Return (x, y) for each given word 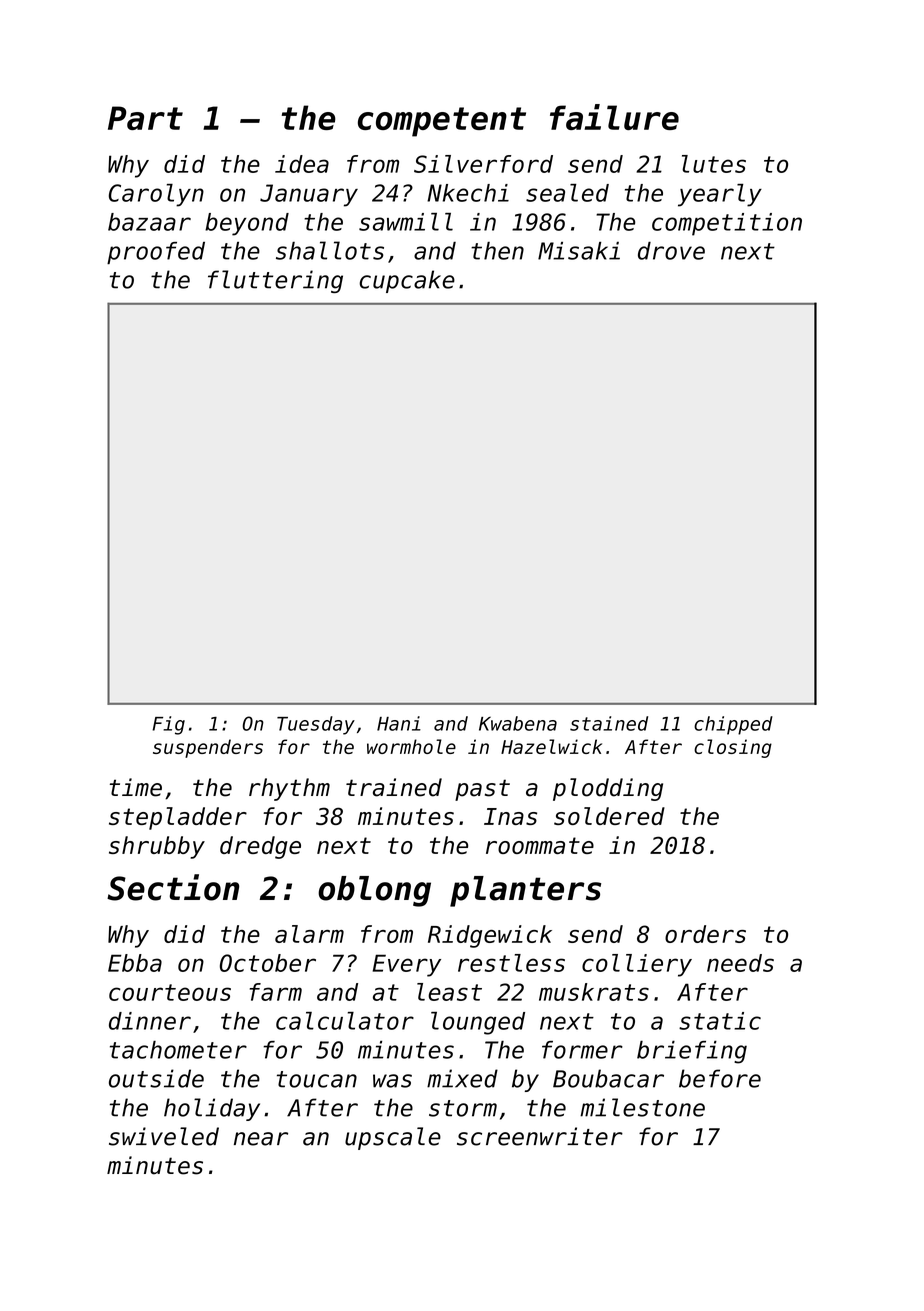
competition (727, 224)
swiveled (164, 1136)
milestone (642, 1107)
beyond (247, 224)
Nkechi (468, 193)
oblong (374, 891)
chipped (733, 725)
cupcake (407, 281)
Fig (168, 725)
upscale (393, 1138)
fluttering (275, 281)
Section (173, 887)
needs (740, 963)
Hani (399, 723)
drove (671, 250)
